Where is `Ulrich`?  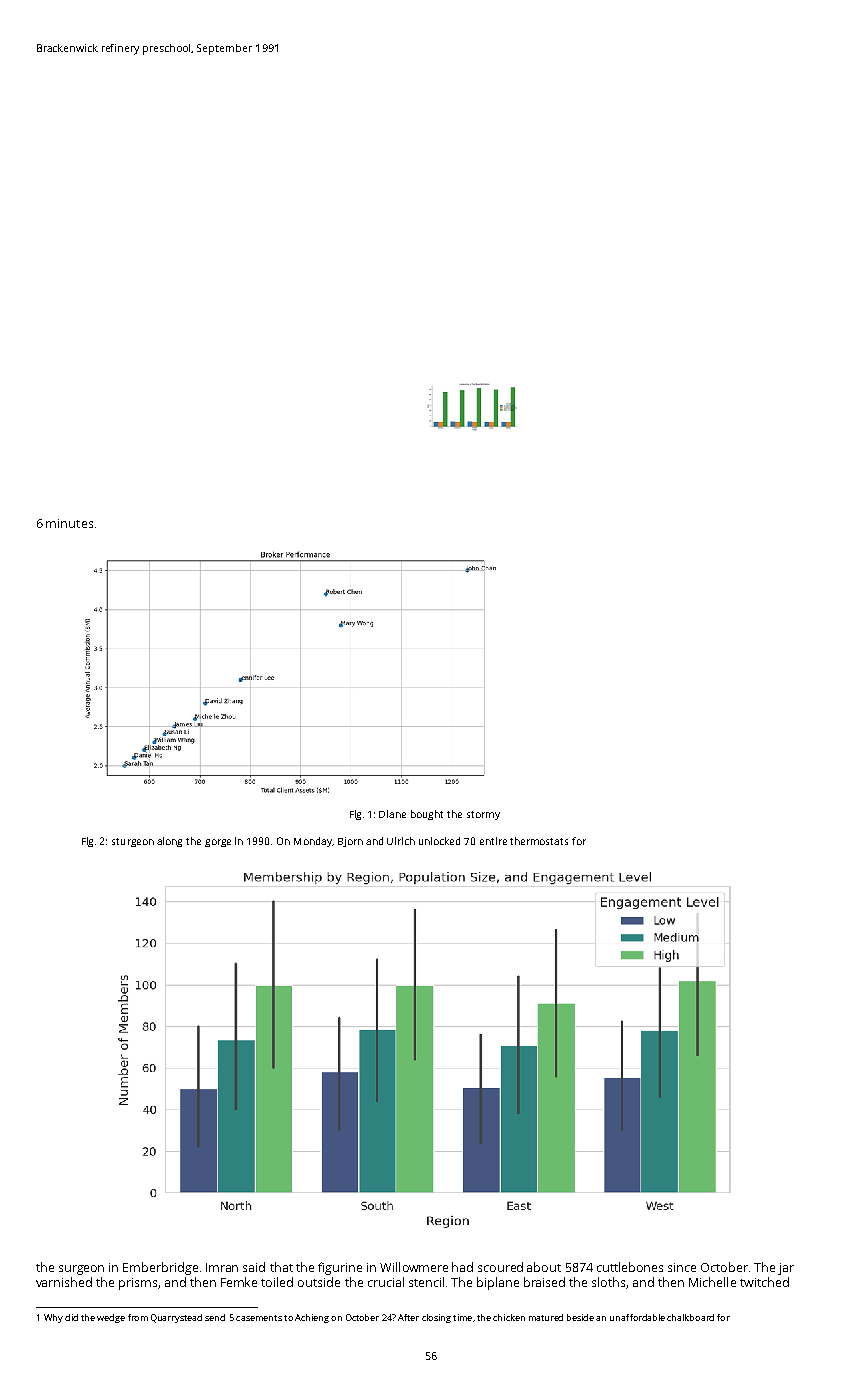
Ulrich is located at coordinates (401, 841).
